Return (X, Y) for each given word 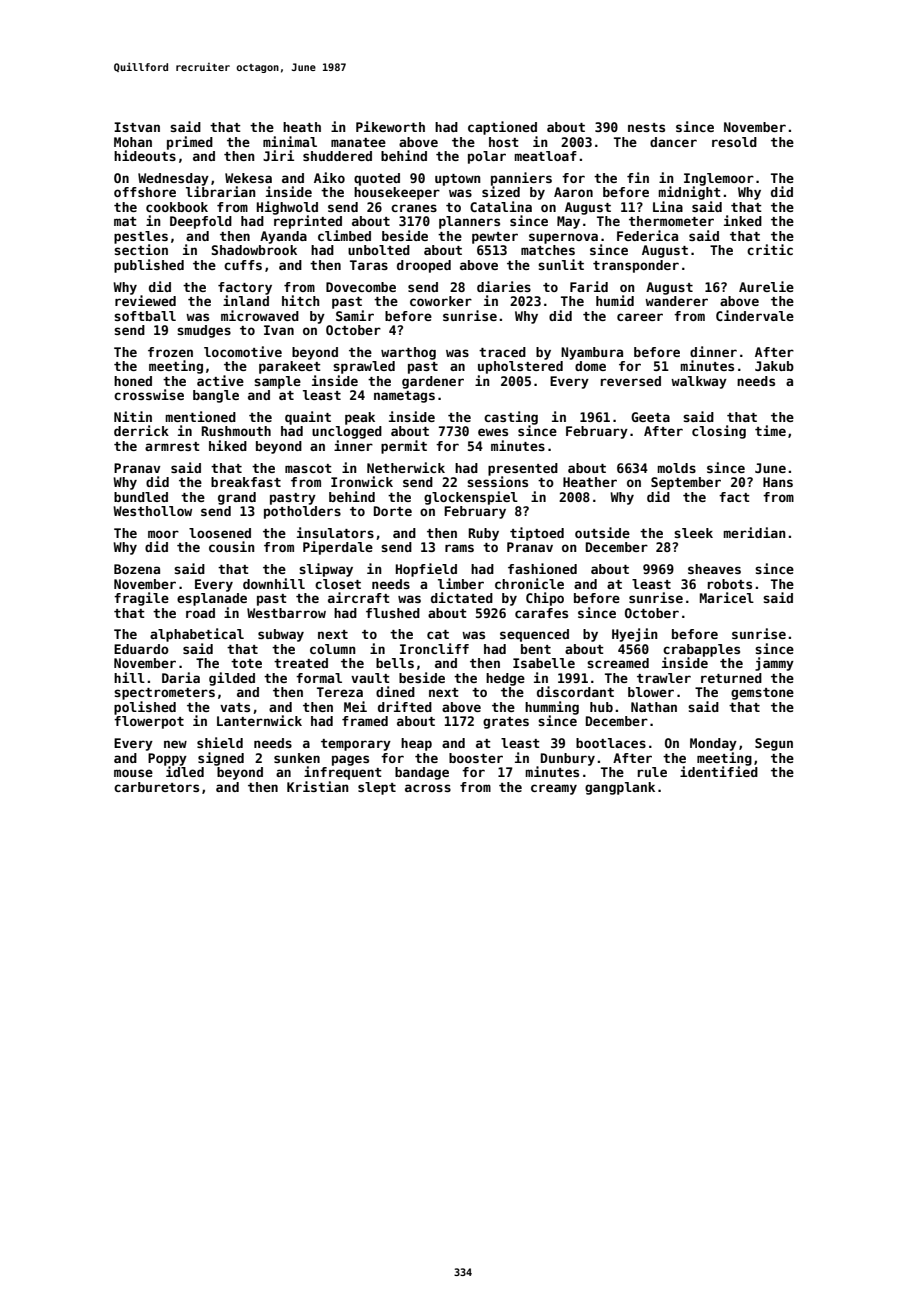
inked (743, 220)
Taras (369, 265)
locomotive (243, 351)
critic (770, 249)
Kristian (318, 786)
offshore (145, 192)
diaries (504, 286)
